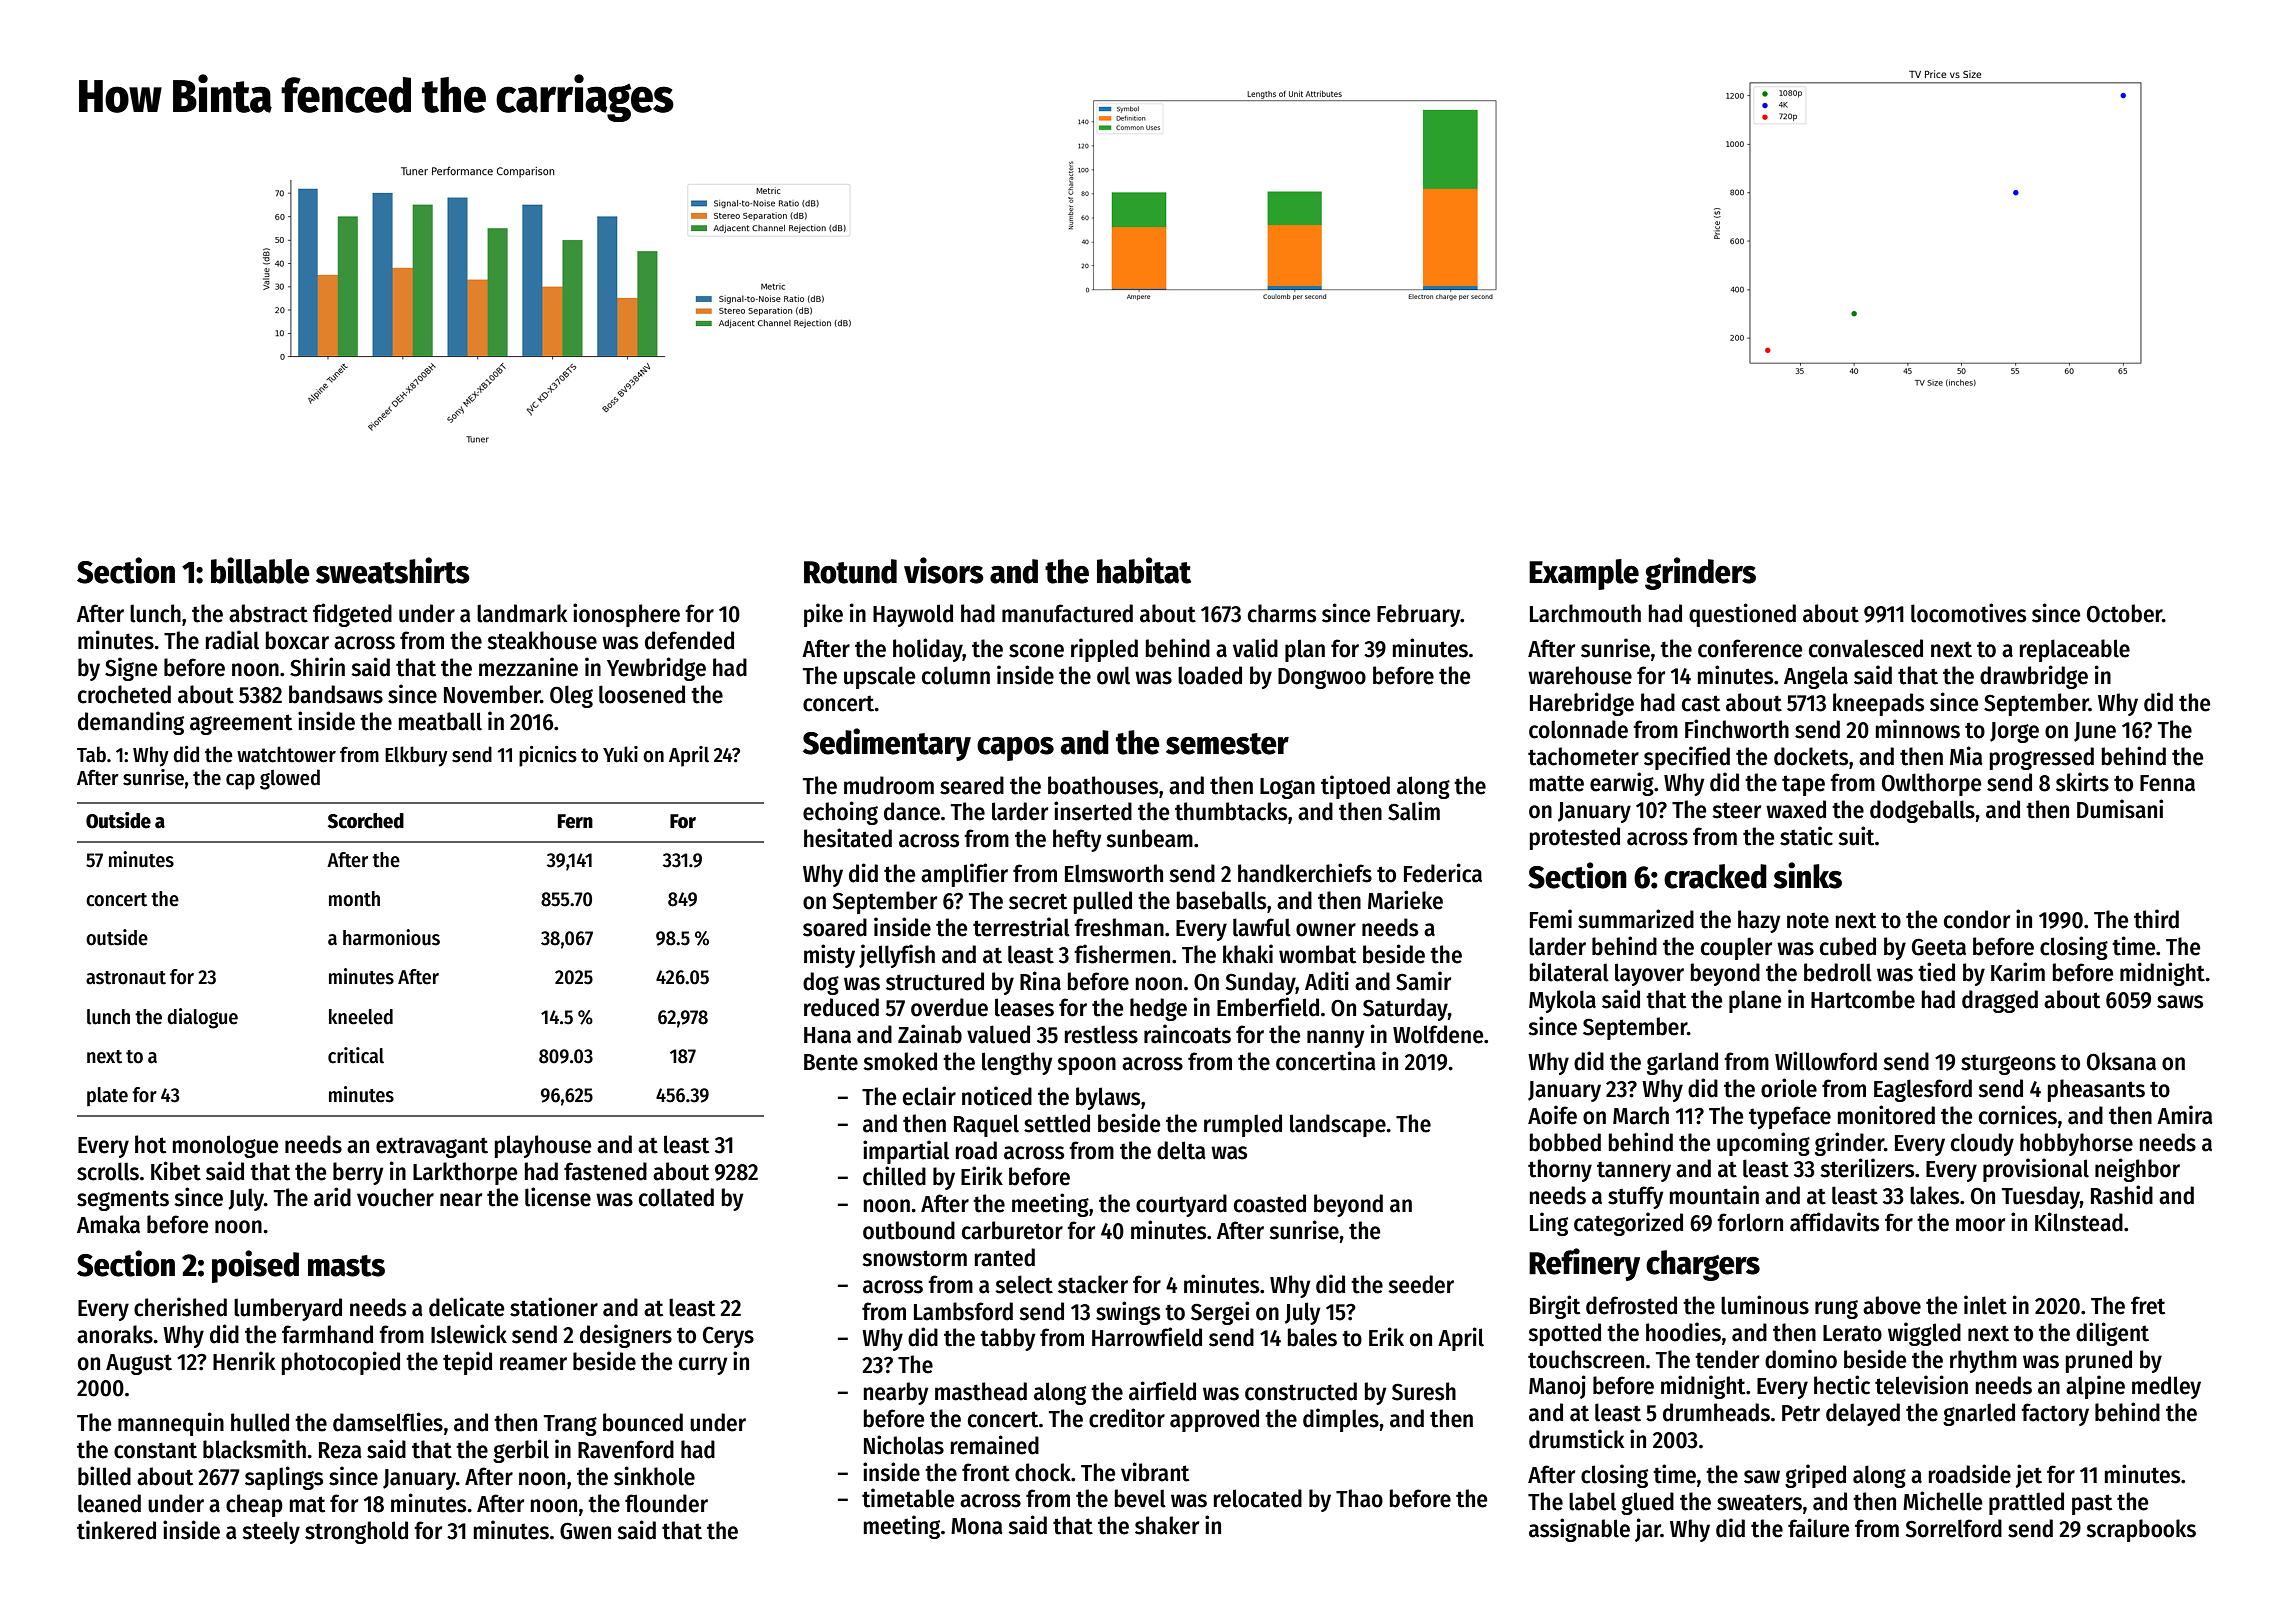 The height and width of the document is (1620, 2292). What do you see at coordinates (2008, 1064) in the document?
I see `sturgeons` at bounding box center [2008, 1064].
